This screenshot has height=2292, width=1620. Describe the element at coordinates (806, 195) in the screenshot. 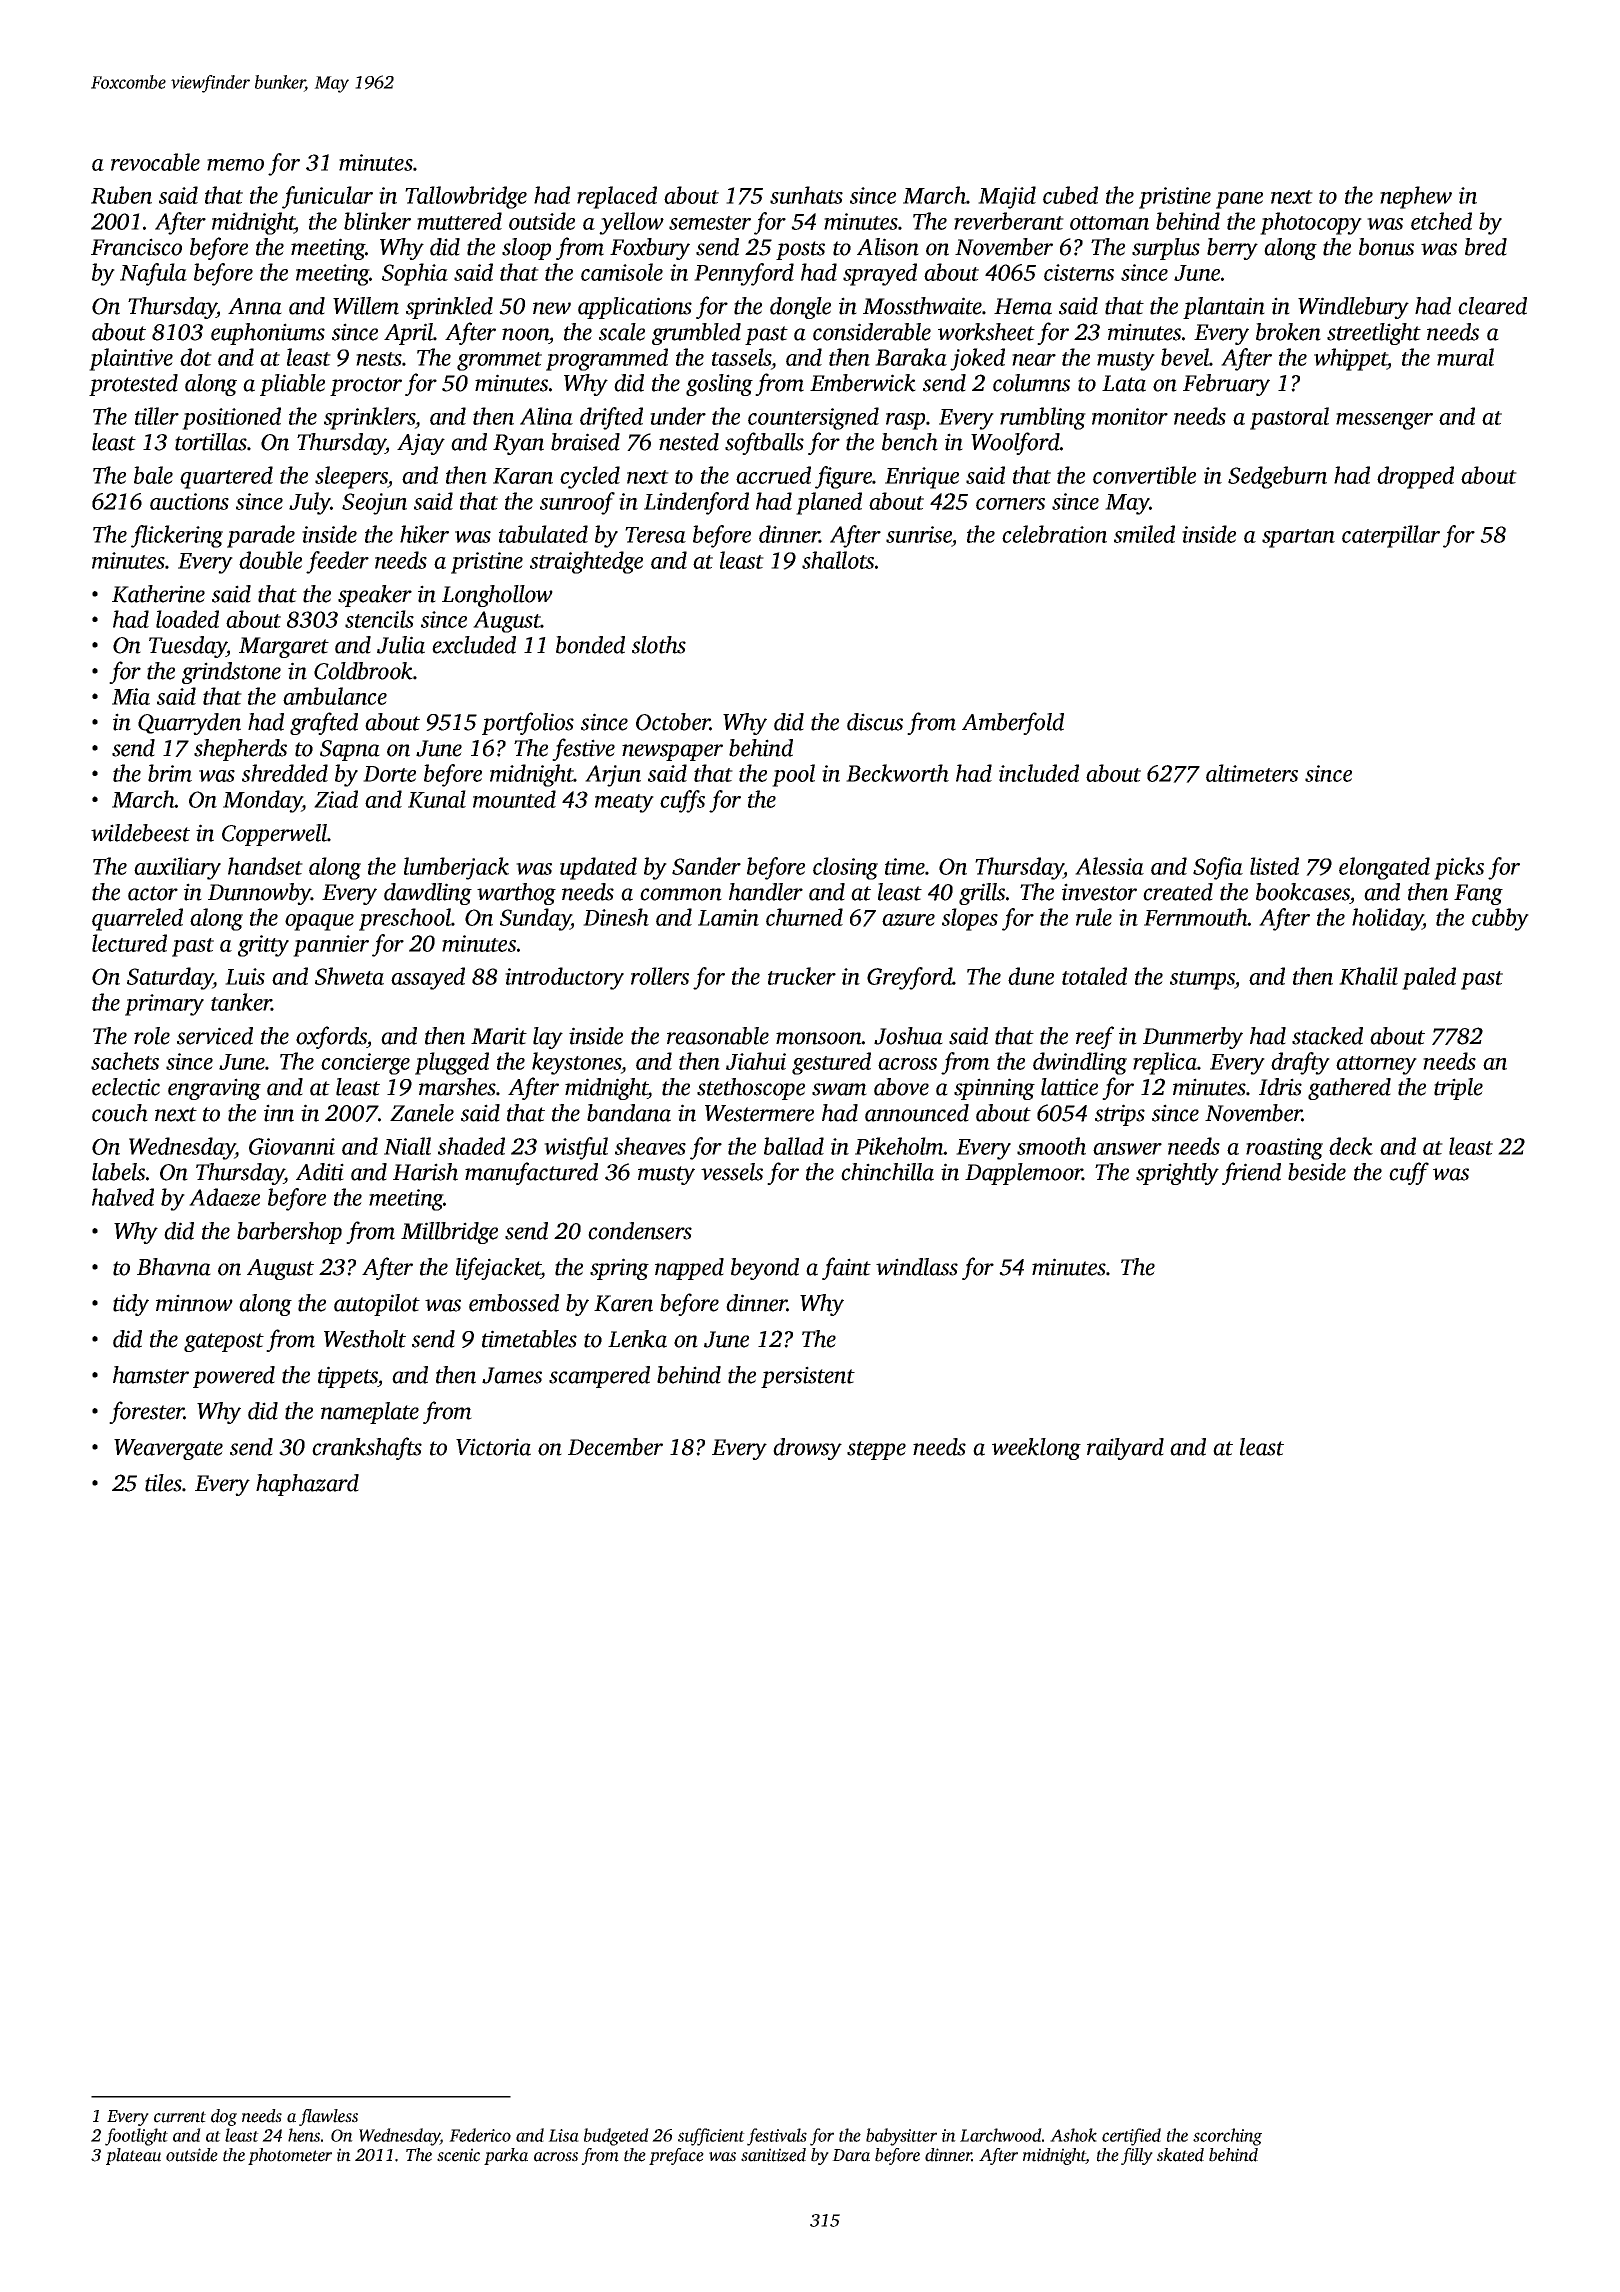

I see `sunhats` at that location.
